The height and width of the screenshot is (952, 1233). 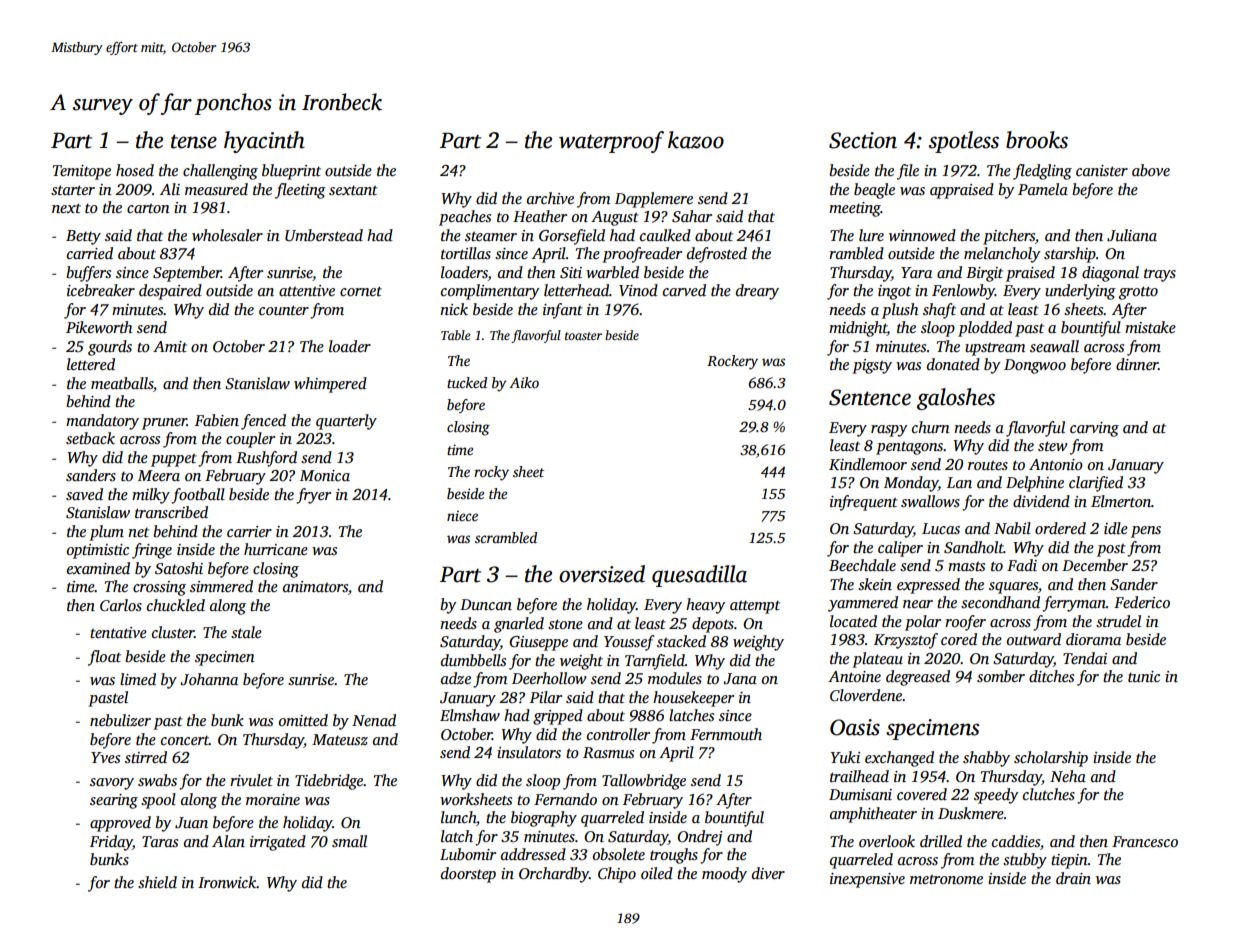 What do you see at coordinates (863, 140) in the screenshot?
I see `Section` at bounding box center [863, 140].
